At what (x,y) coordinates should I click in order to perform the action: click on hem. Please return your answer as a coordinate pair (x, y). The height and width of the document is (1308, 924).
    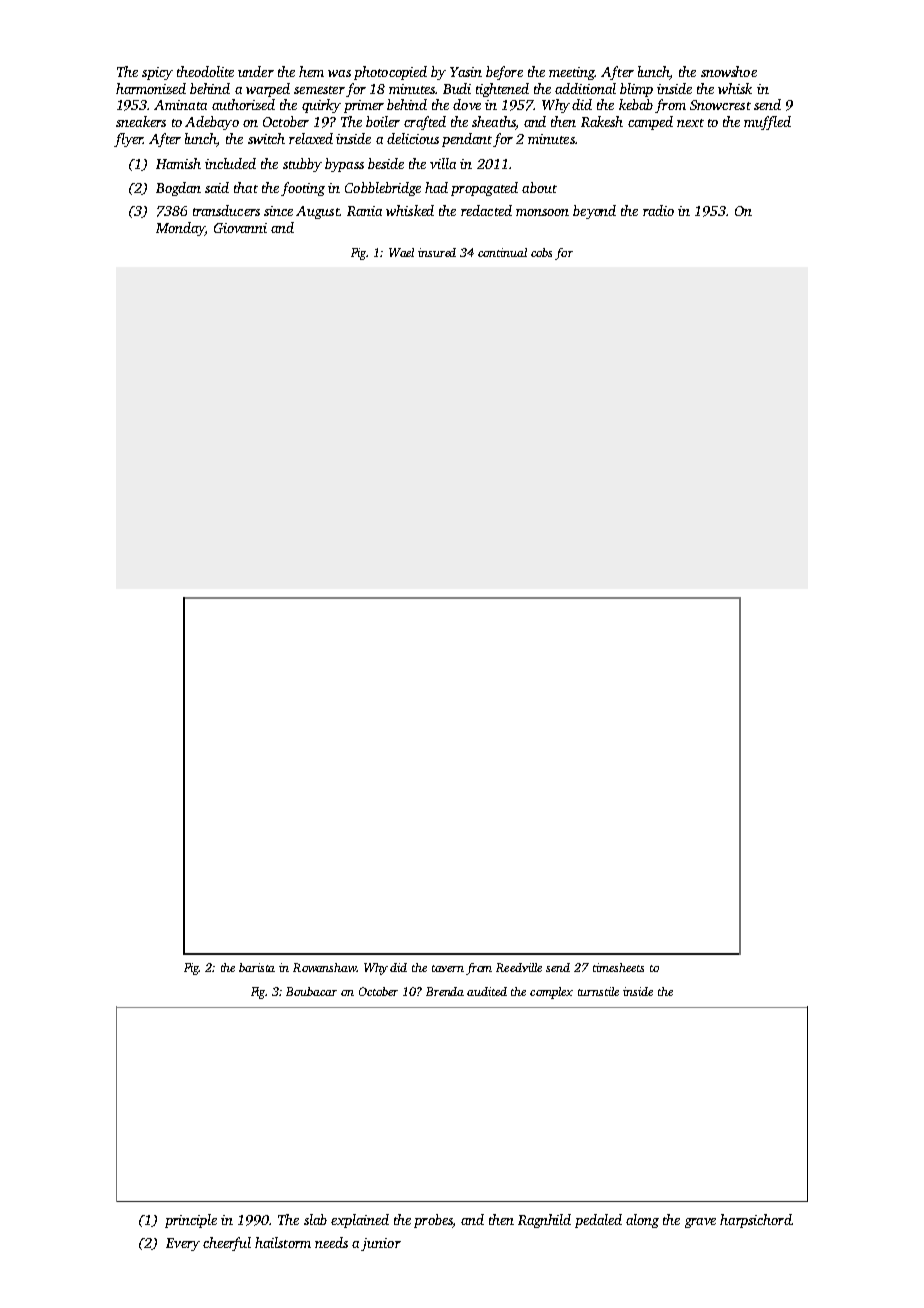
    Looking at the image, I should click on (311, 71).
